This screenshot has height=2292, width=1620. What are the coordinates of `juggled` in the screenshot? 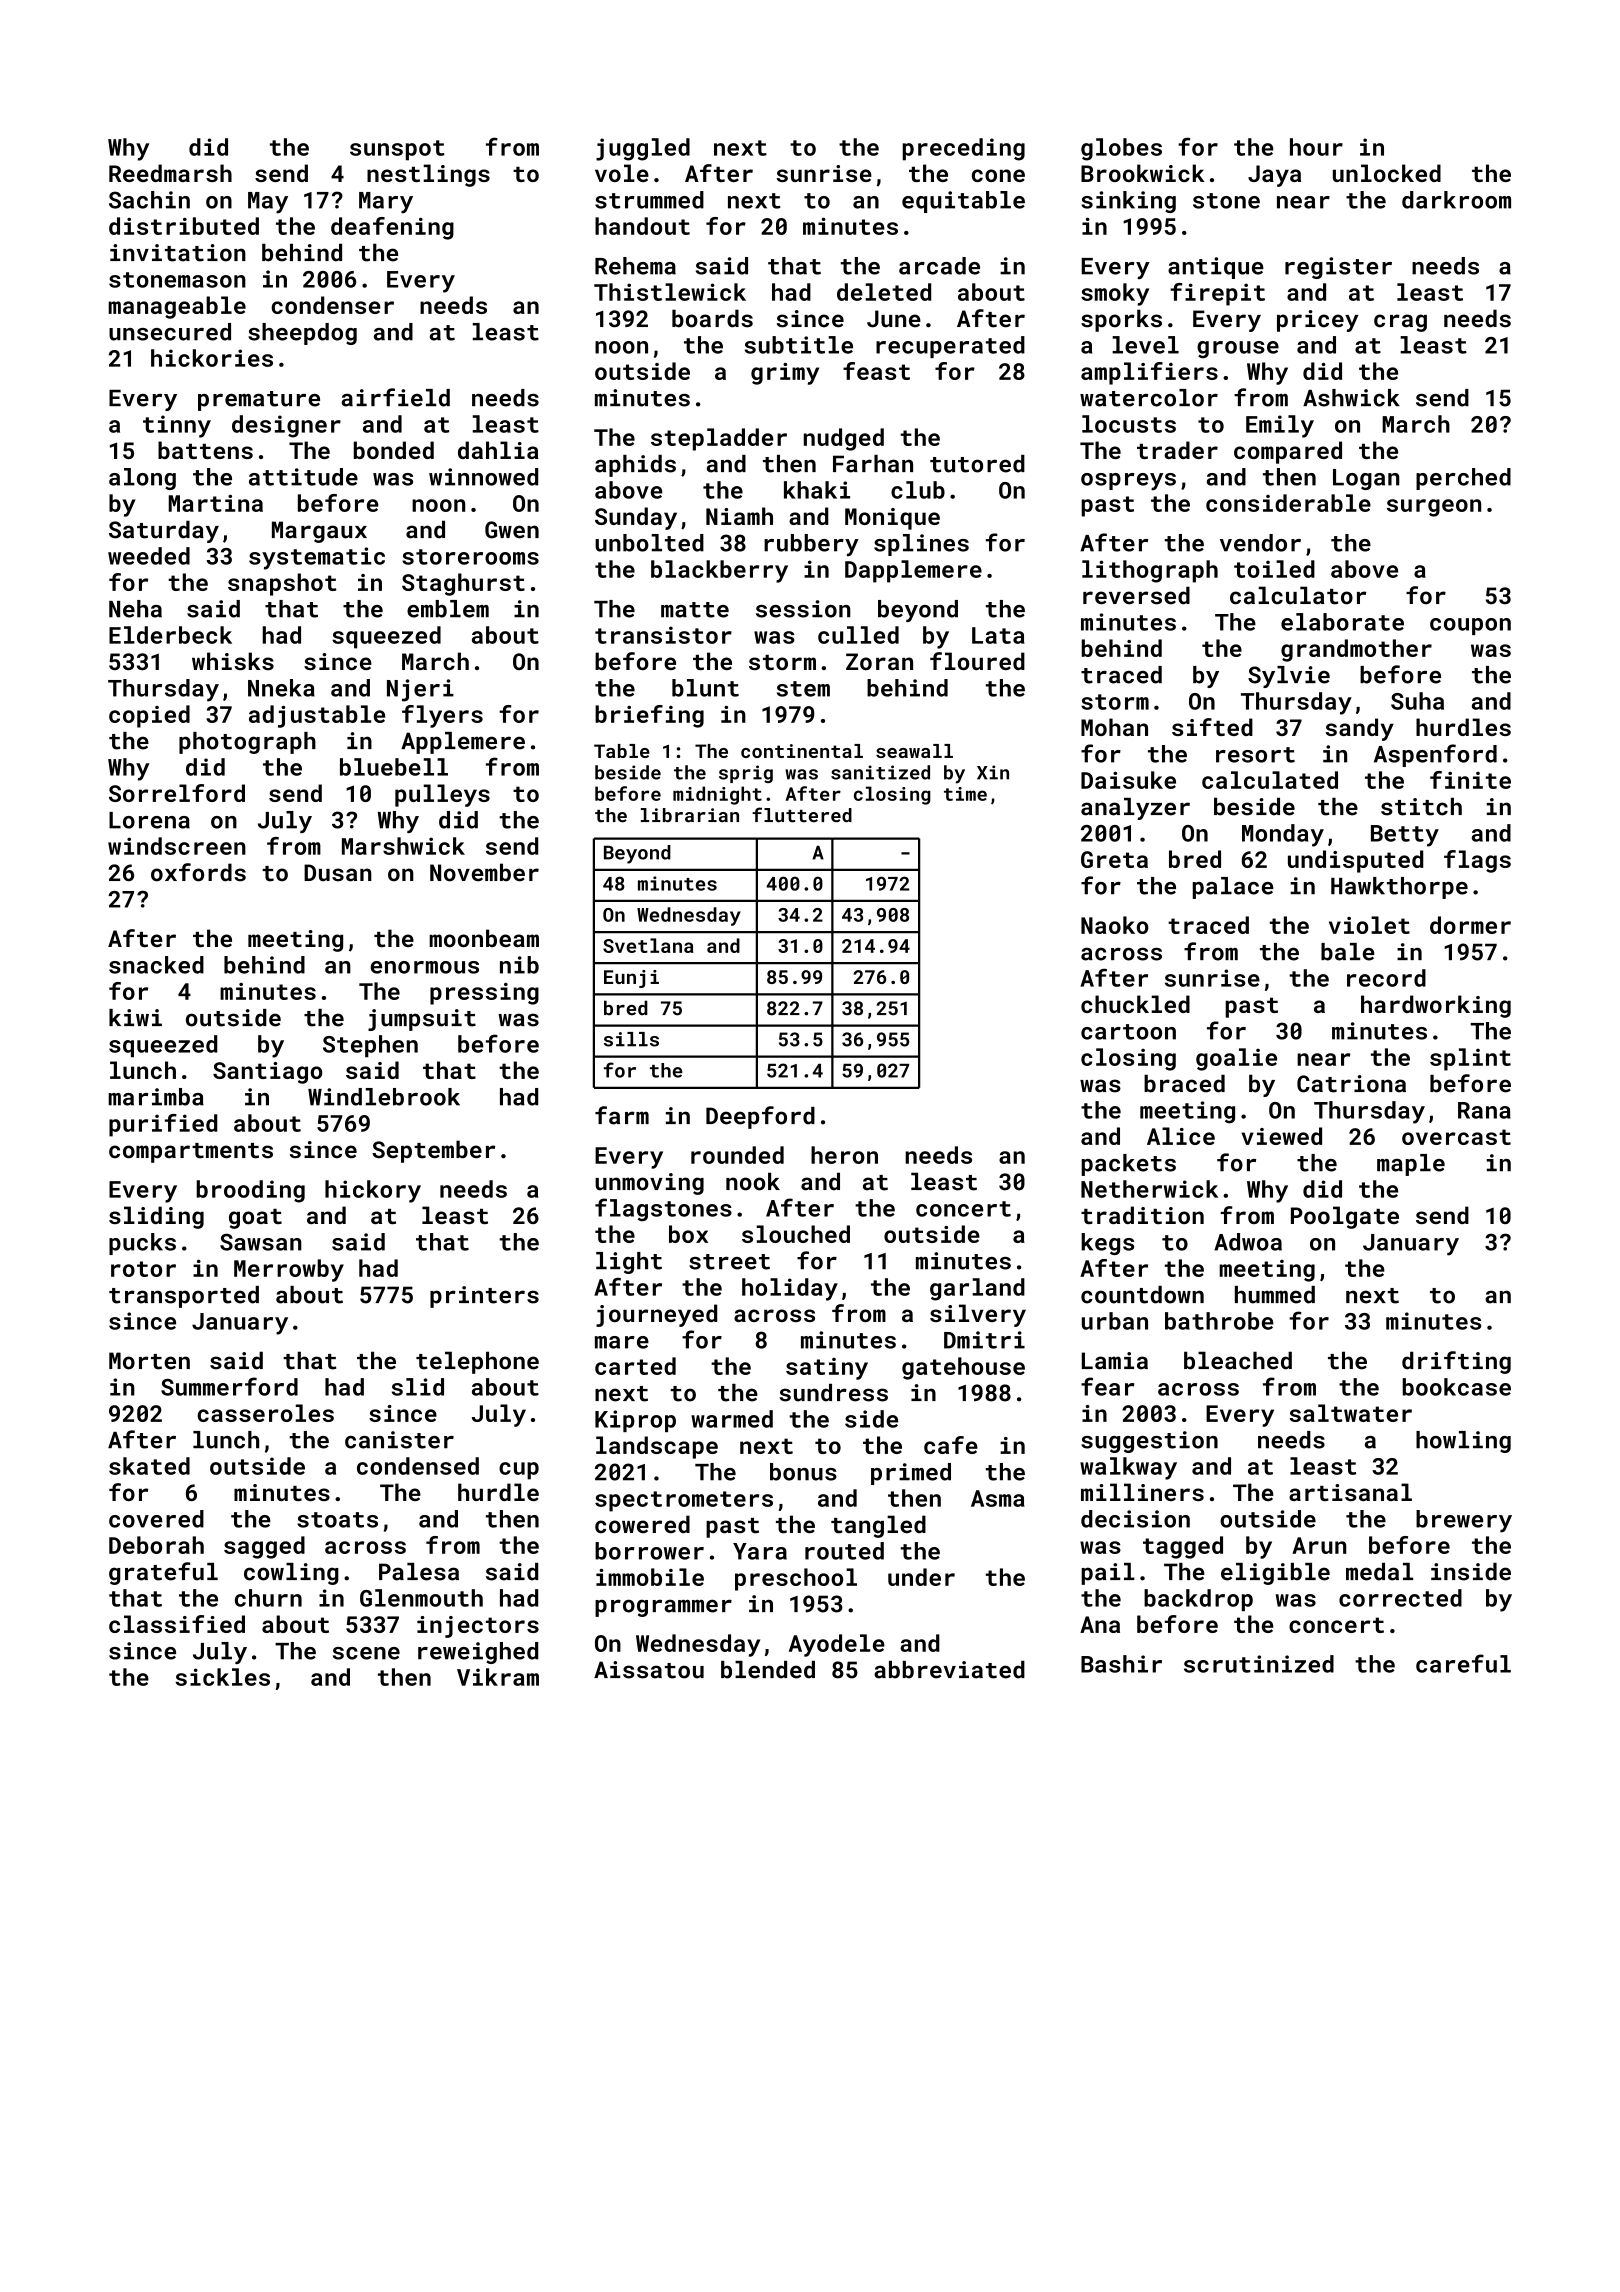 It's located at (643, 149).
